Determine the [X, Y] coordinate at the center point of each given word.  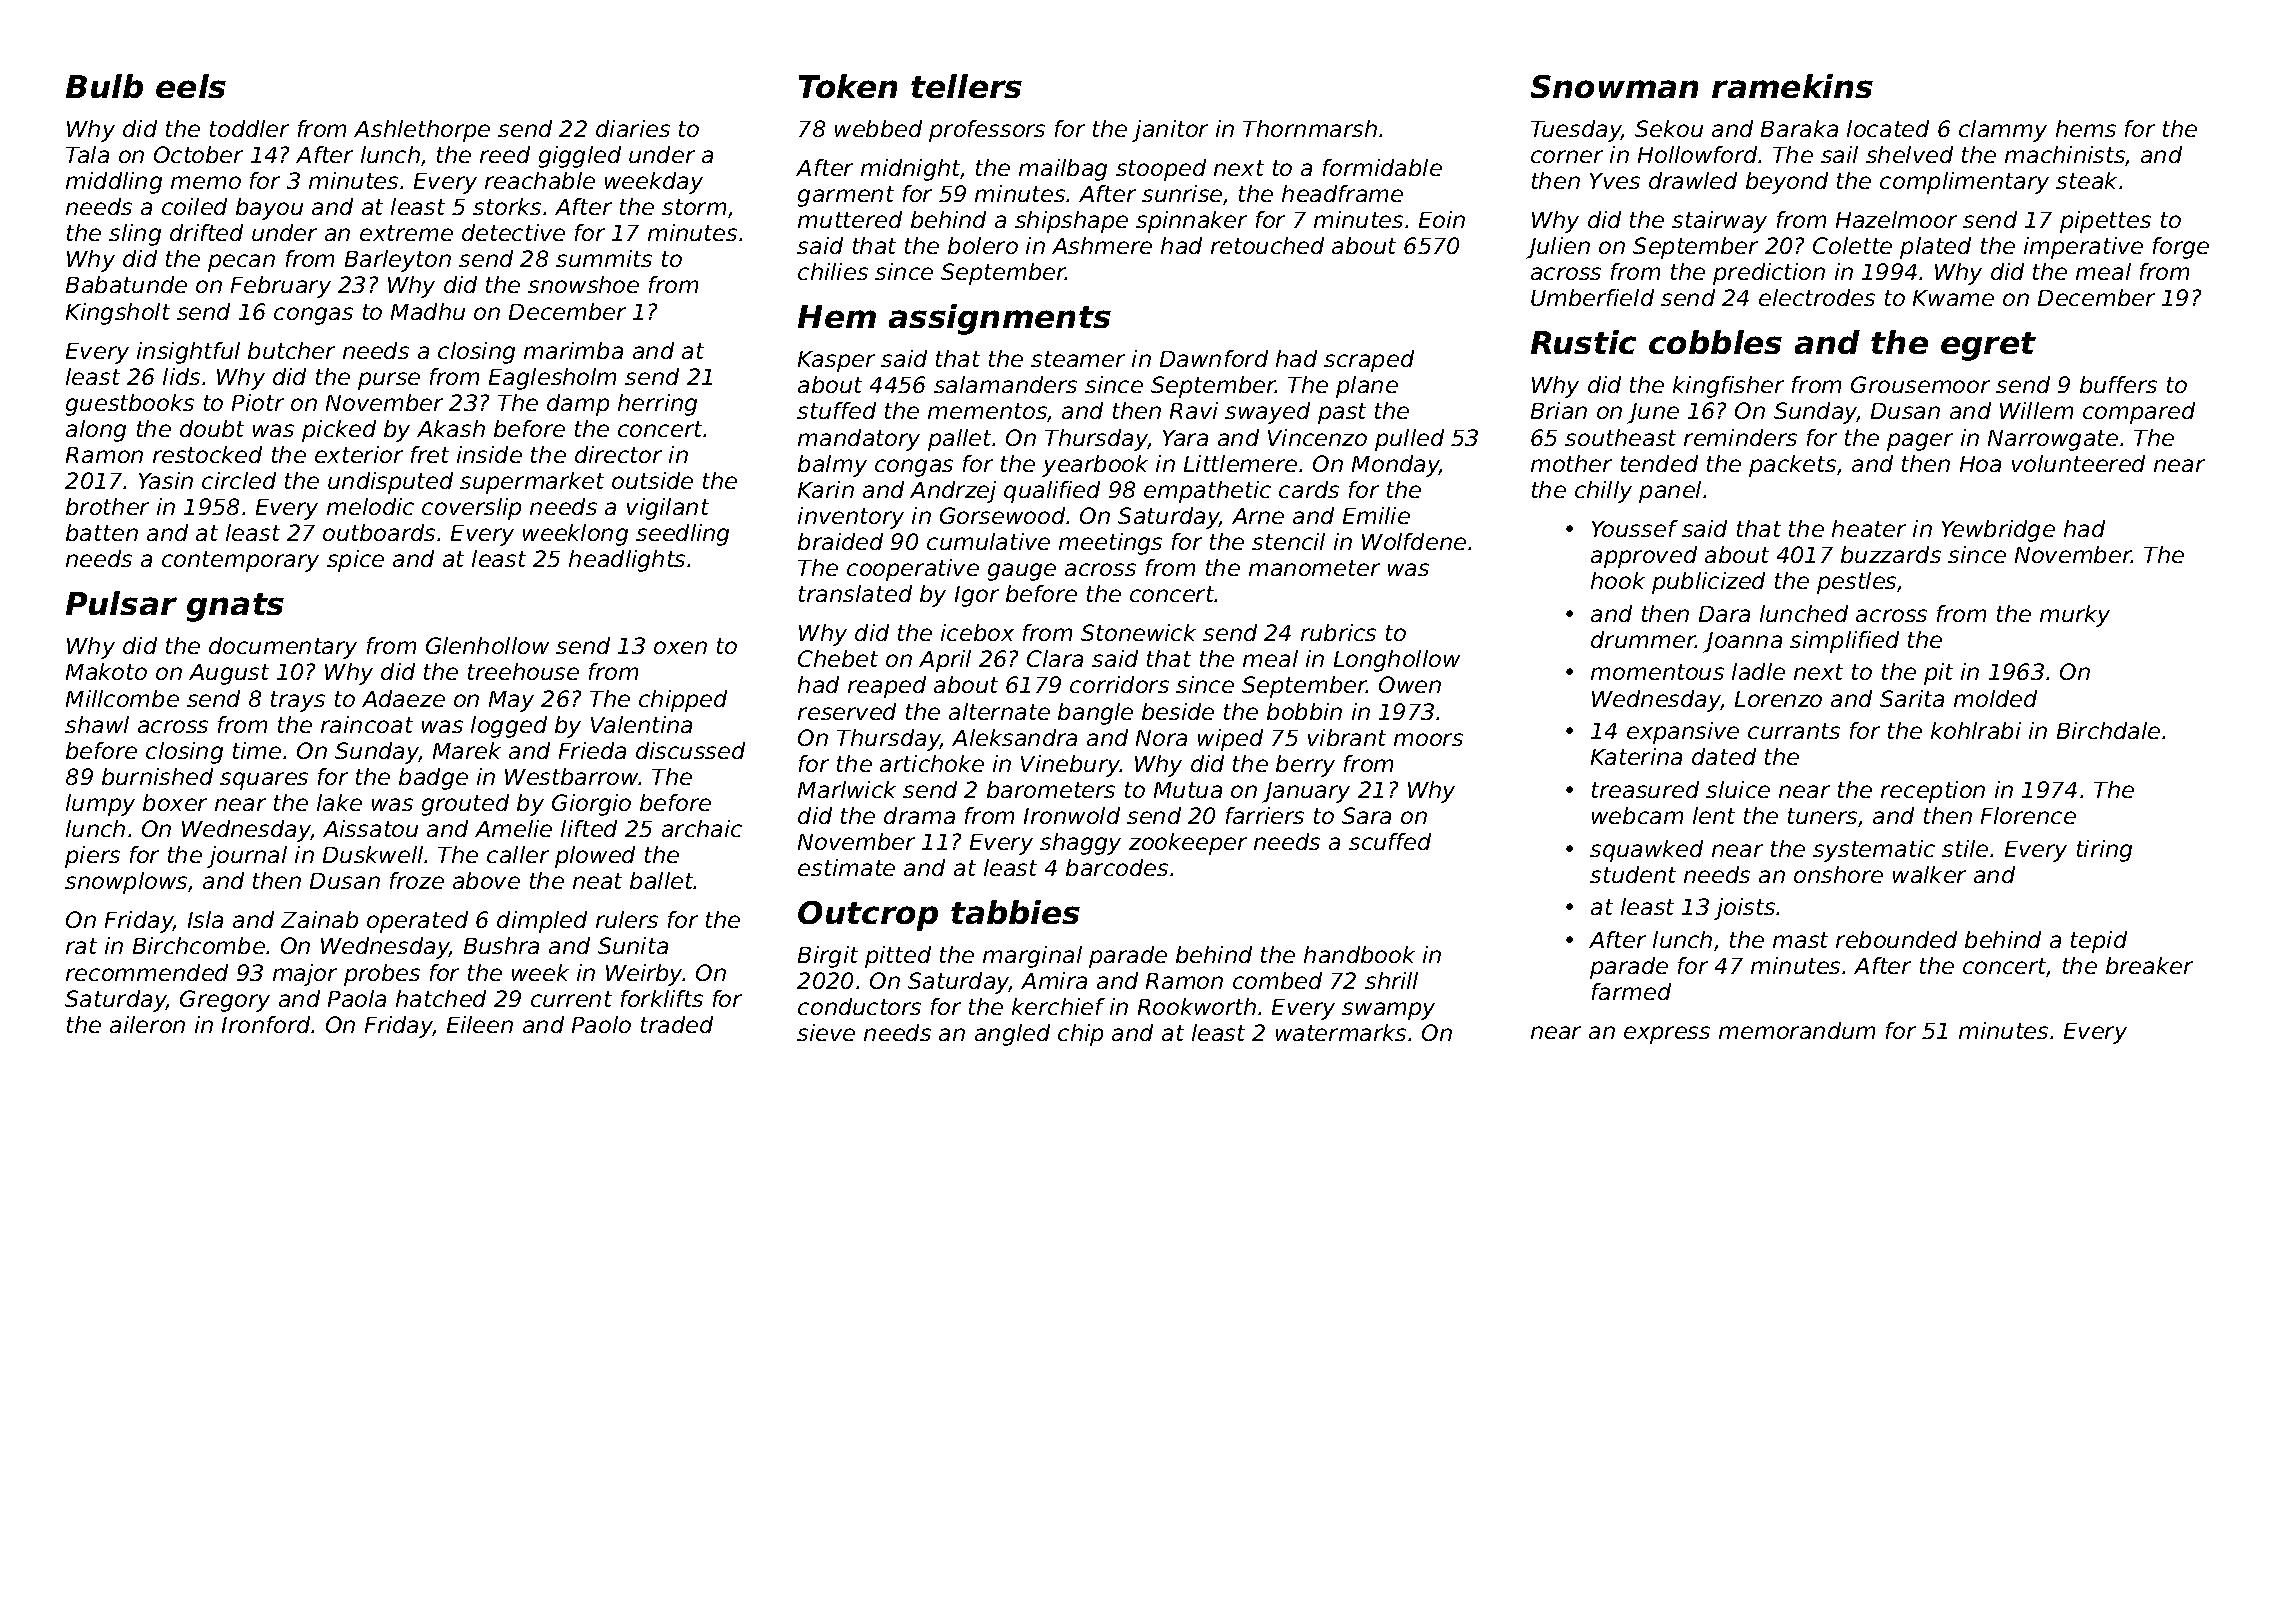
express [1667, 1035]
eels [191, 86]
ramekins [1792, 86]
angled [1012, 1035]
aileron [147, 1024]
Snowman [1614, 86]
